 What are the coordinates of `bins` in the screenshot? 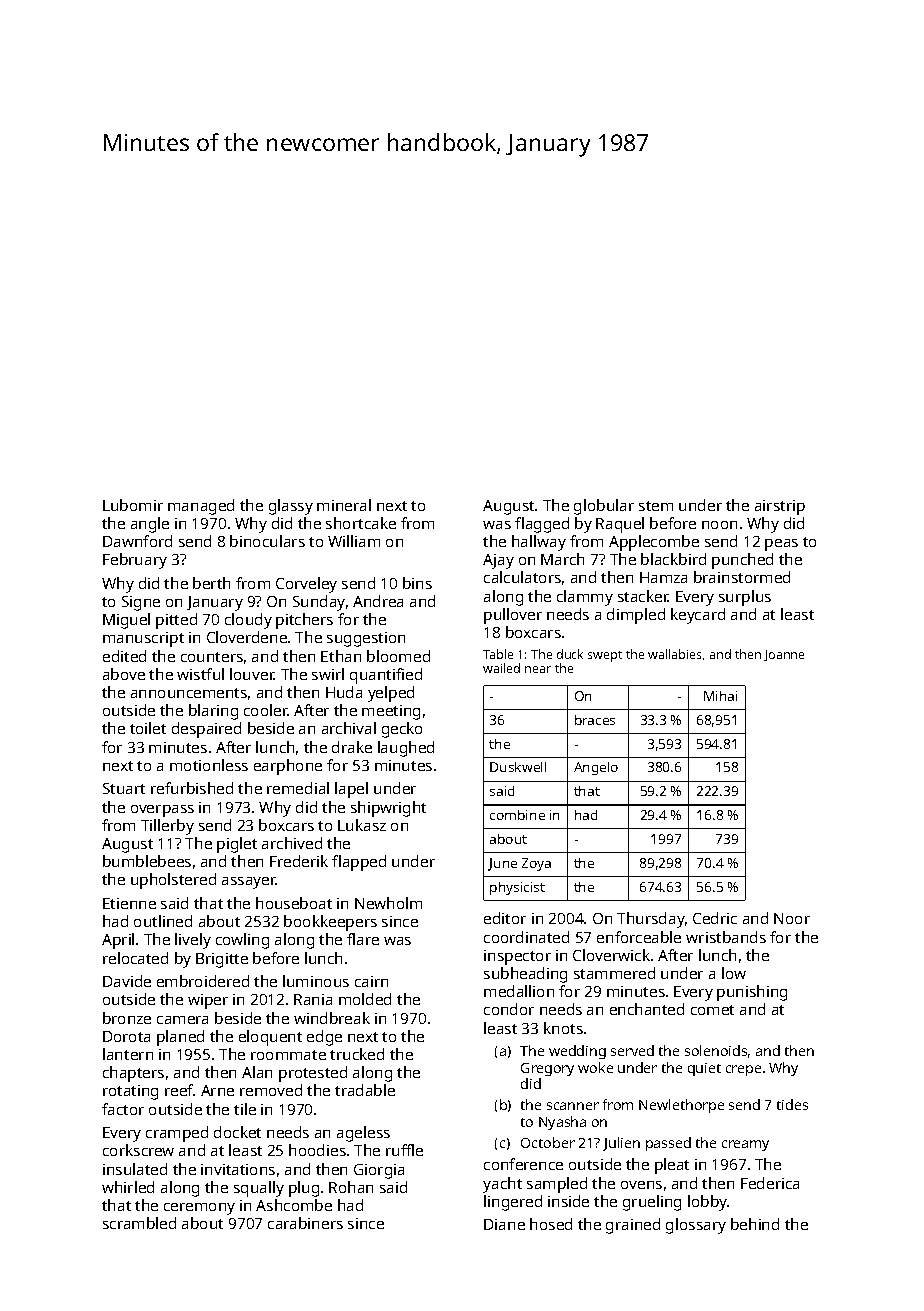 It's located at (417, 583).
